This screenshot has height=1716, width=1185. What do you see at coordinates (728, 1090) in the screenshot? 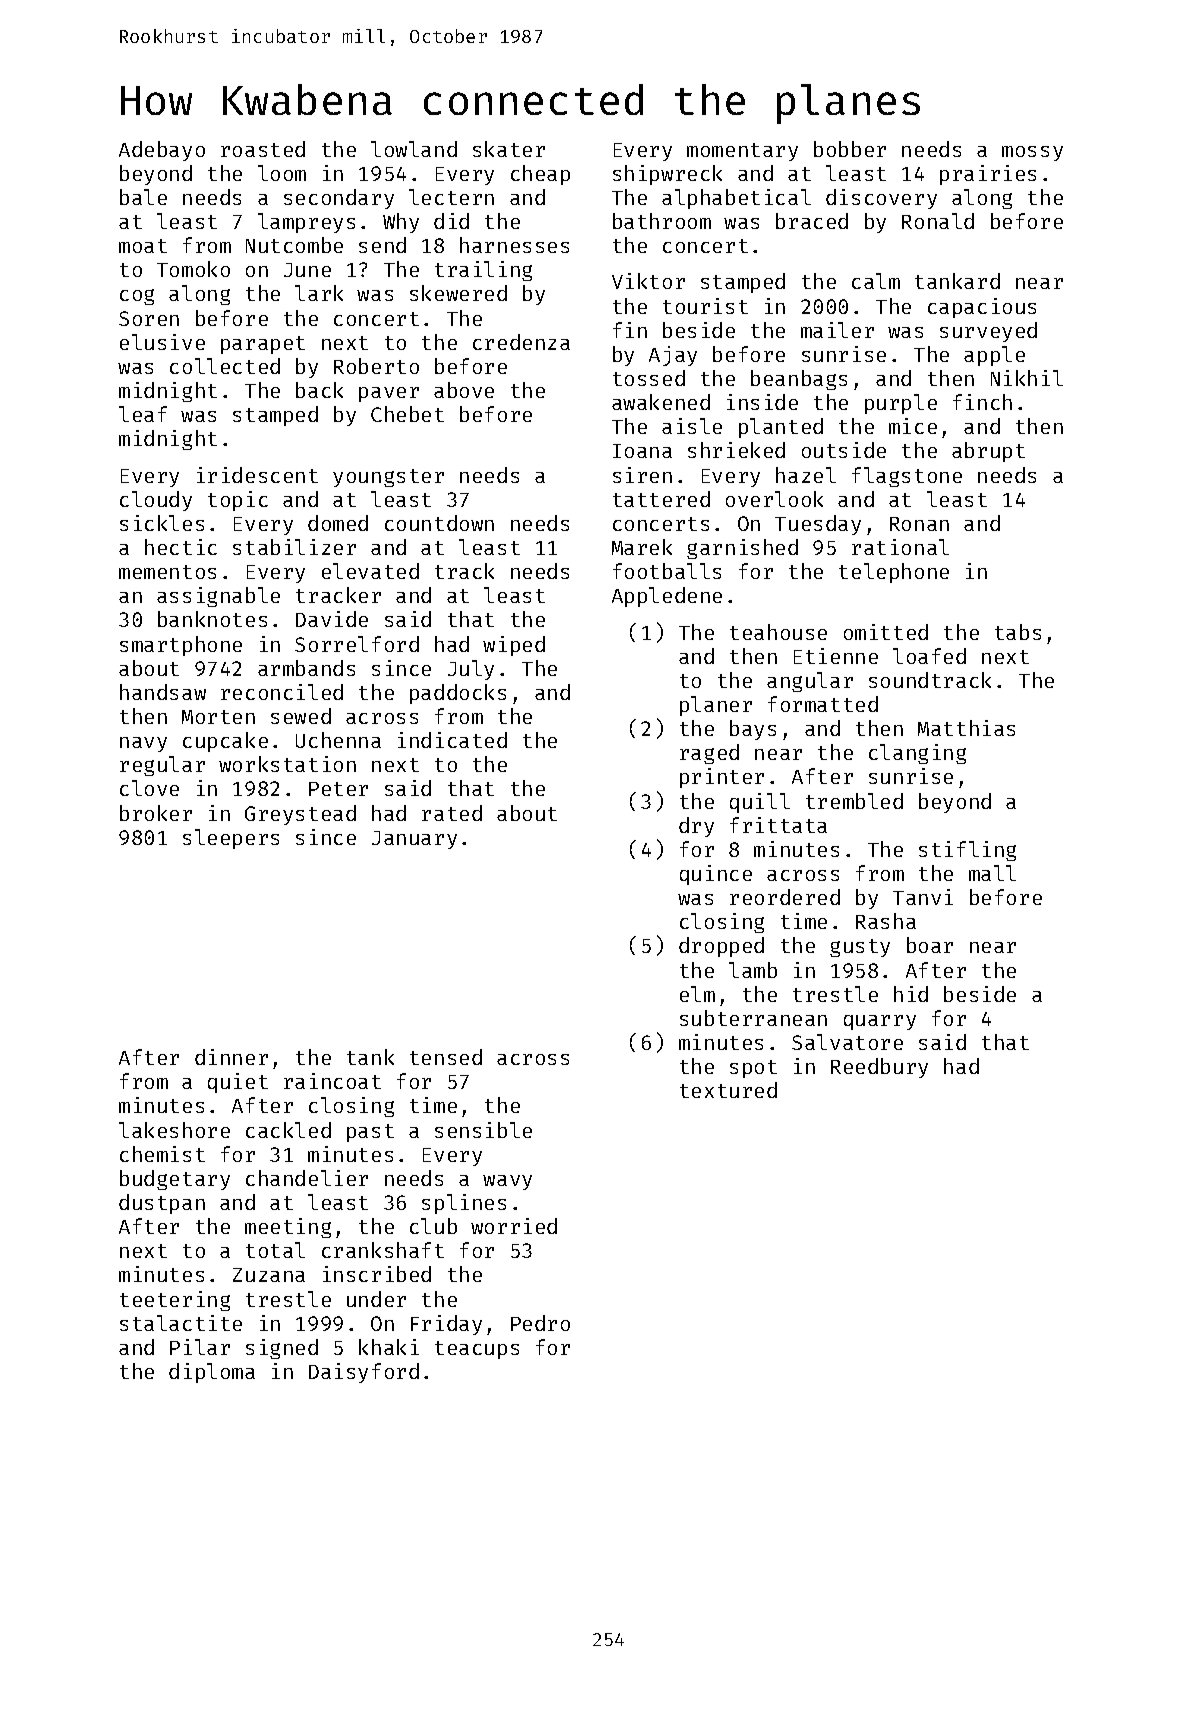
I see `textured` at bounding box center [728, 1090].
